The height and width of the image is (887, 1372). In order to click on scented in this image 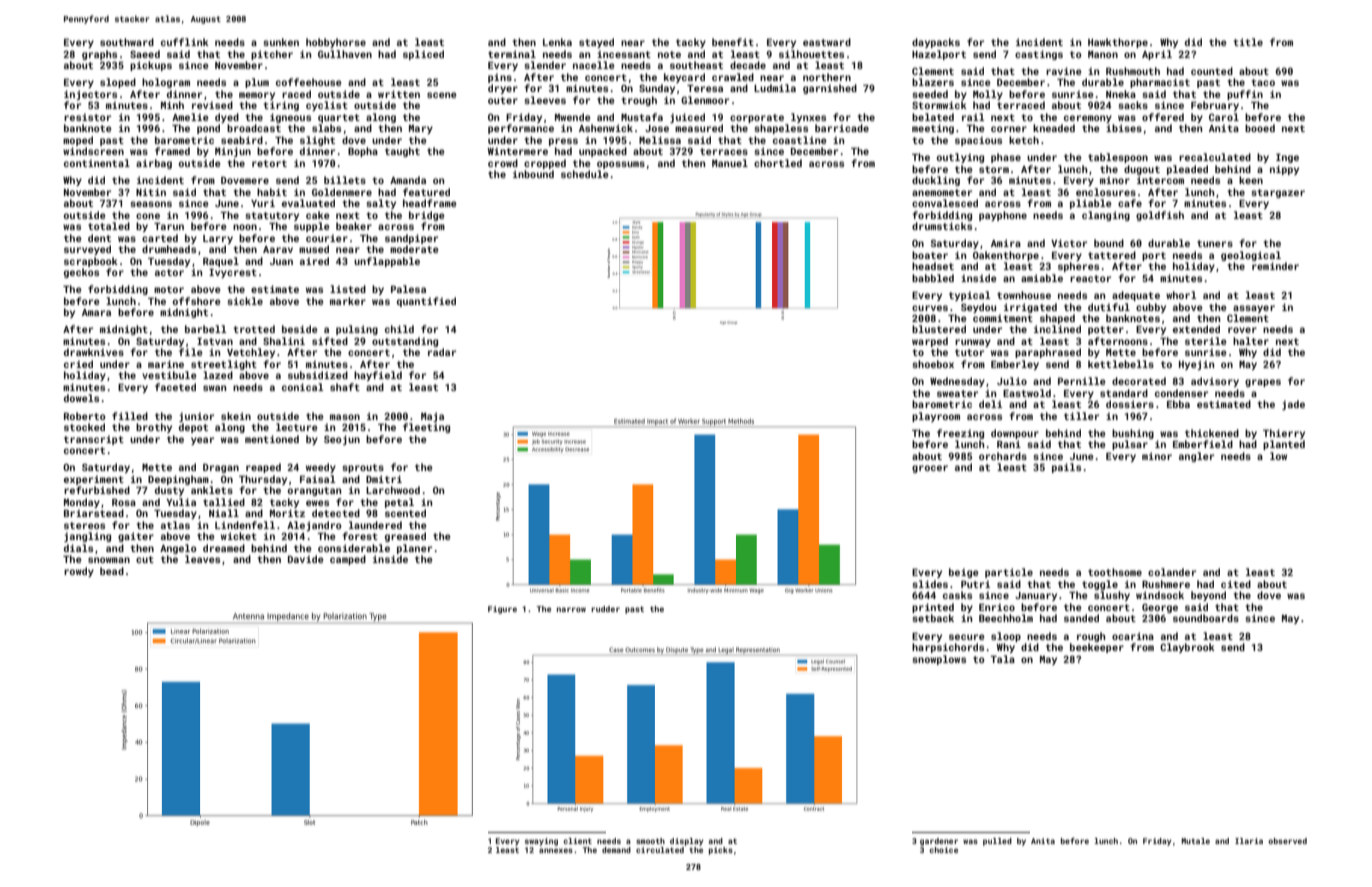, I will do `click(405, 513)`.
